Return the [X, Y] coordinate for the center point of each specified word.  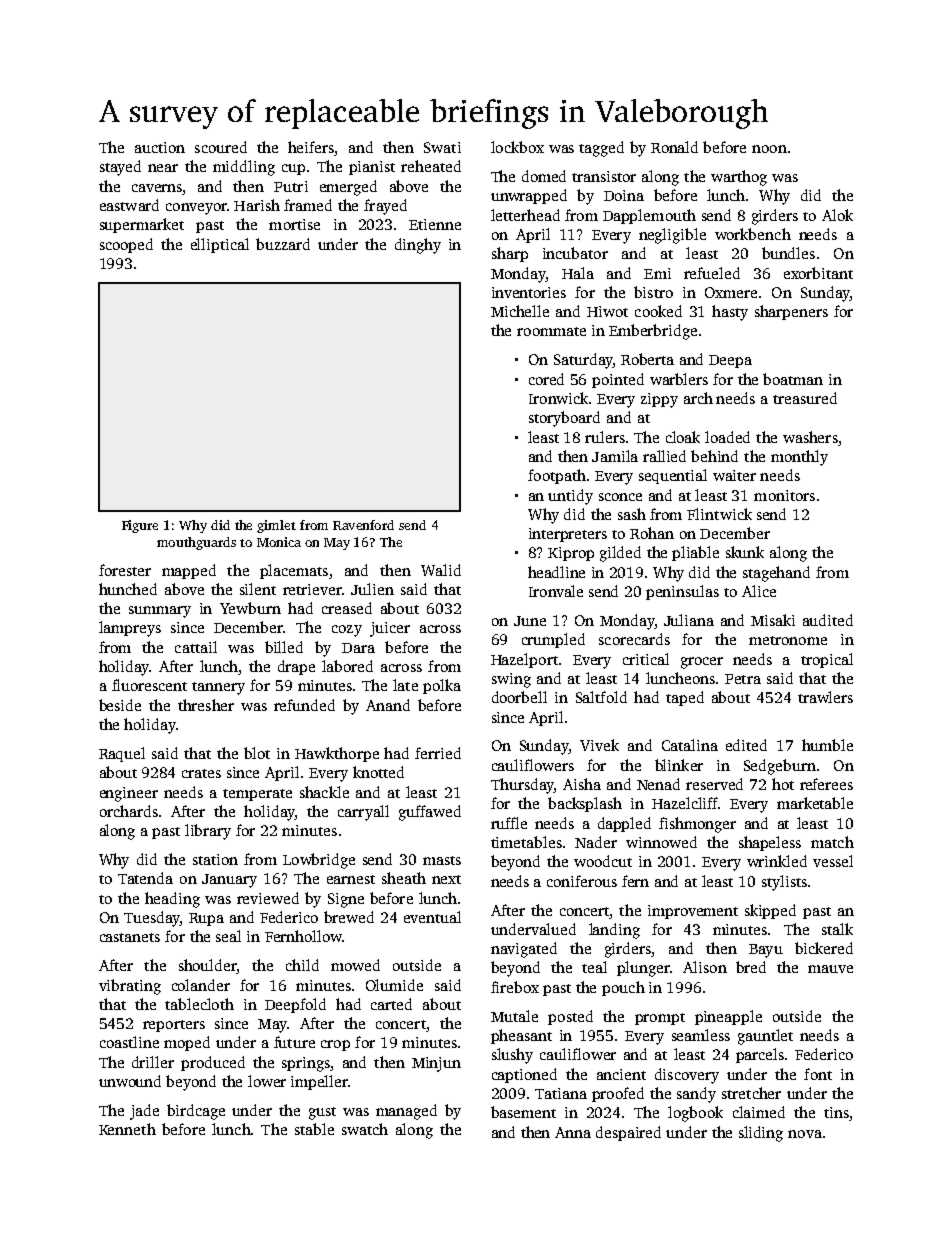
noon [769, 149]
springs [306, 1064]
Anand [388, 705]
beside [120, 705]
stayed [120, 168]
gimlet [276, 526]
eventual [432, 917]
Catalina [690, 745]
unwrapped [529, 196]
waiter [734, 475]
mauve [830, 969]
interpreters [568, 535]
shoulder [208, 966]
